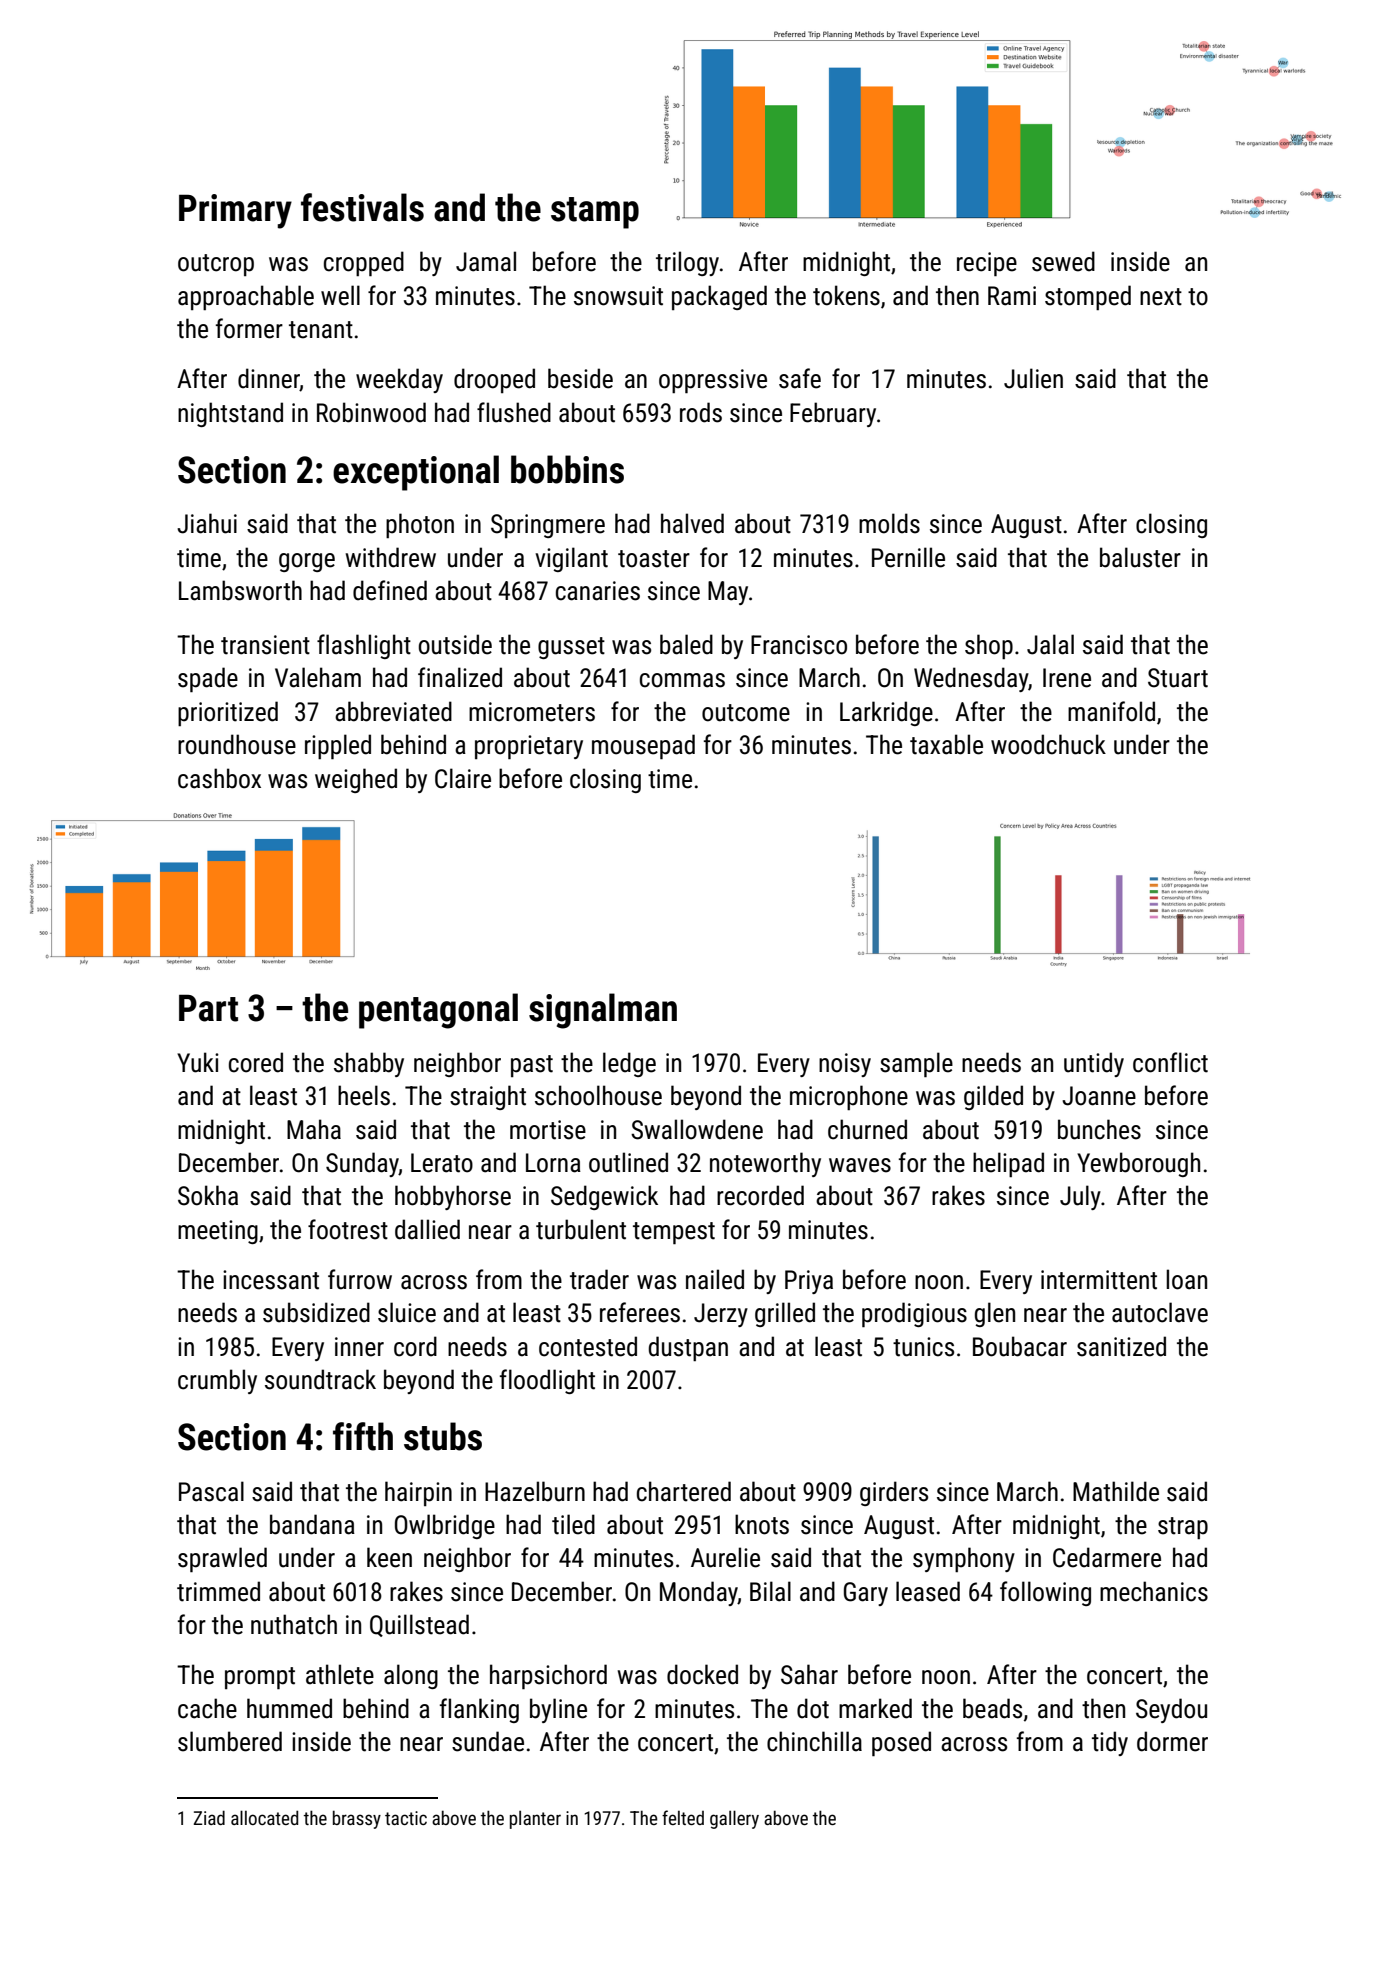 This screenshot has width=1386, height=1969. I want to click on stamp, so click(595, 213).
